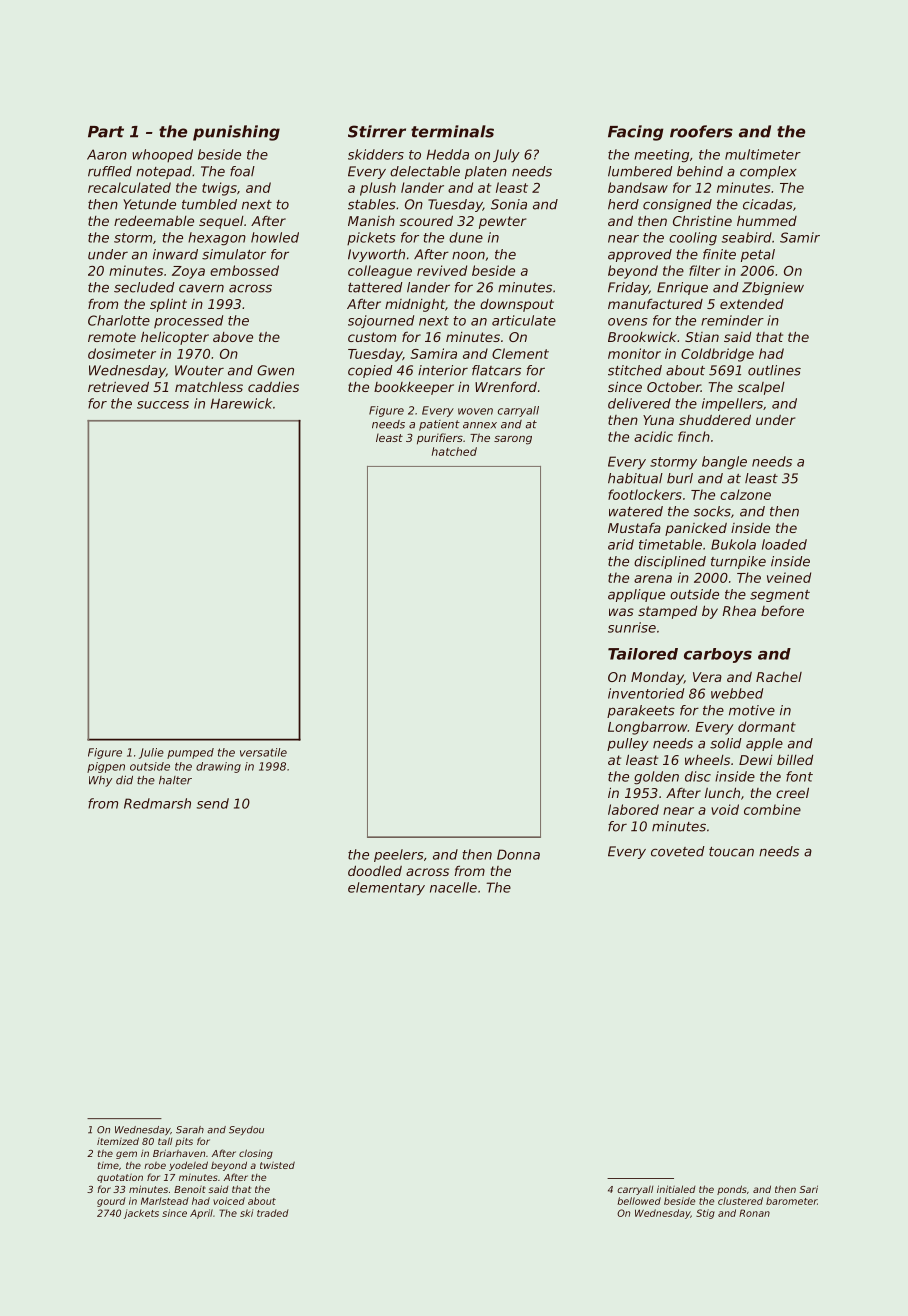 Image resolution: width=908 pixels, height=1316 pixels. What do you see at coordinates (163, 405) in the document?
I see `success` at bounding box center [163, 405].
